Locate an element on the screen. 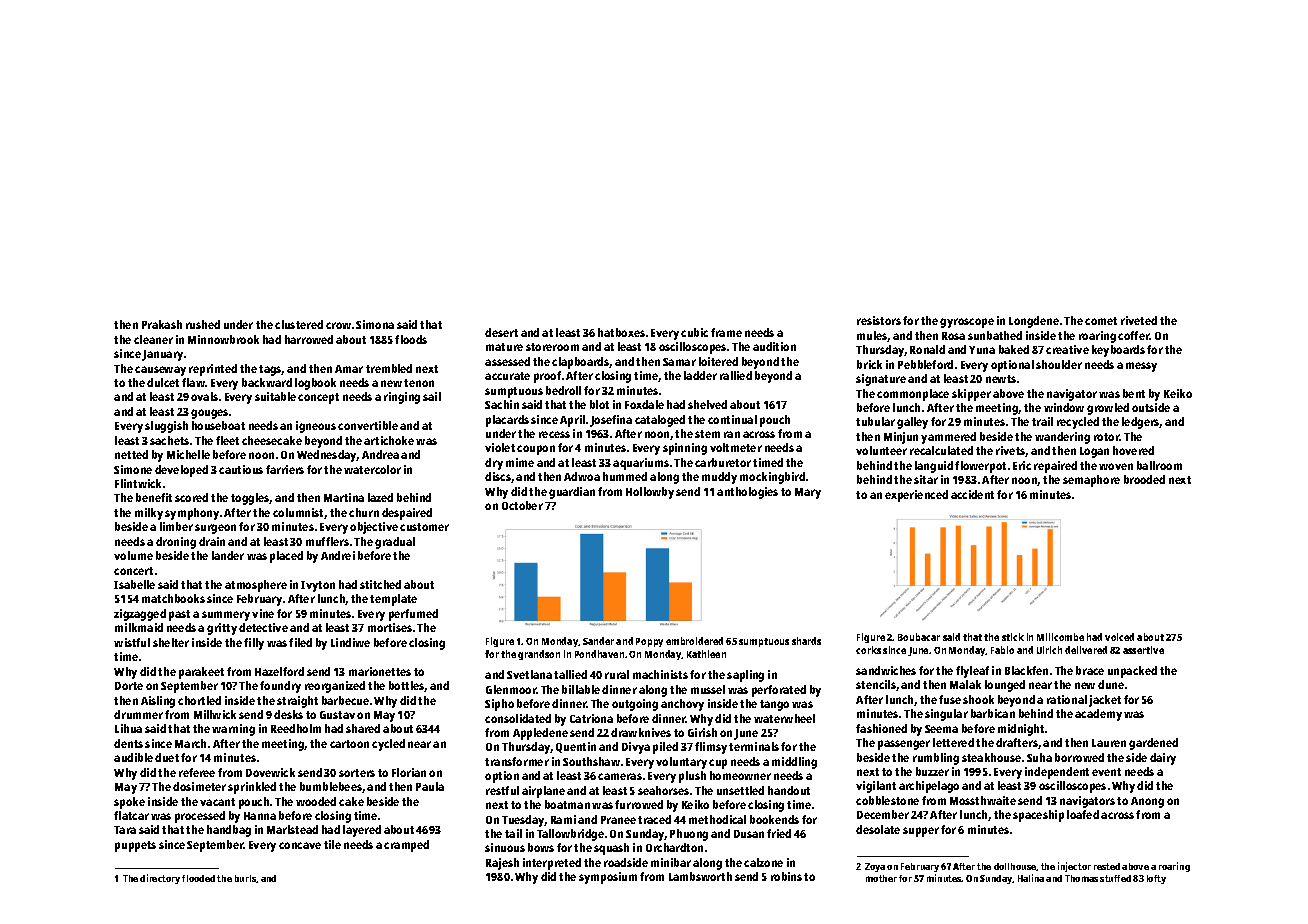  storeroom is located at coordinates (552, 347).
